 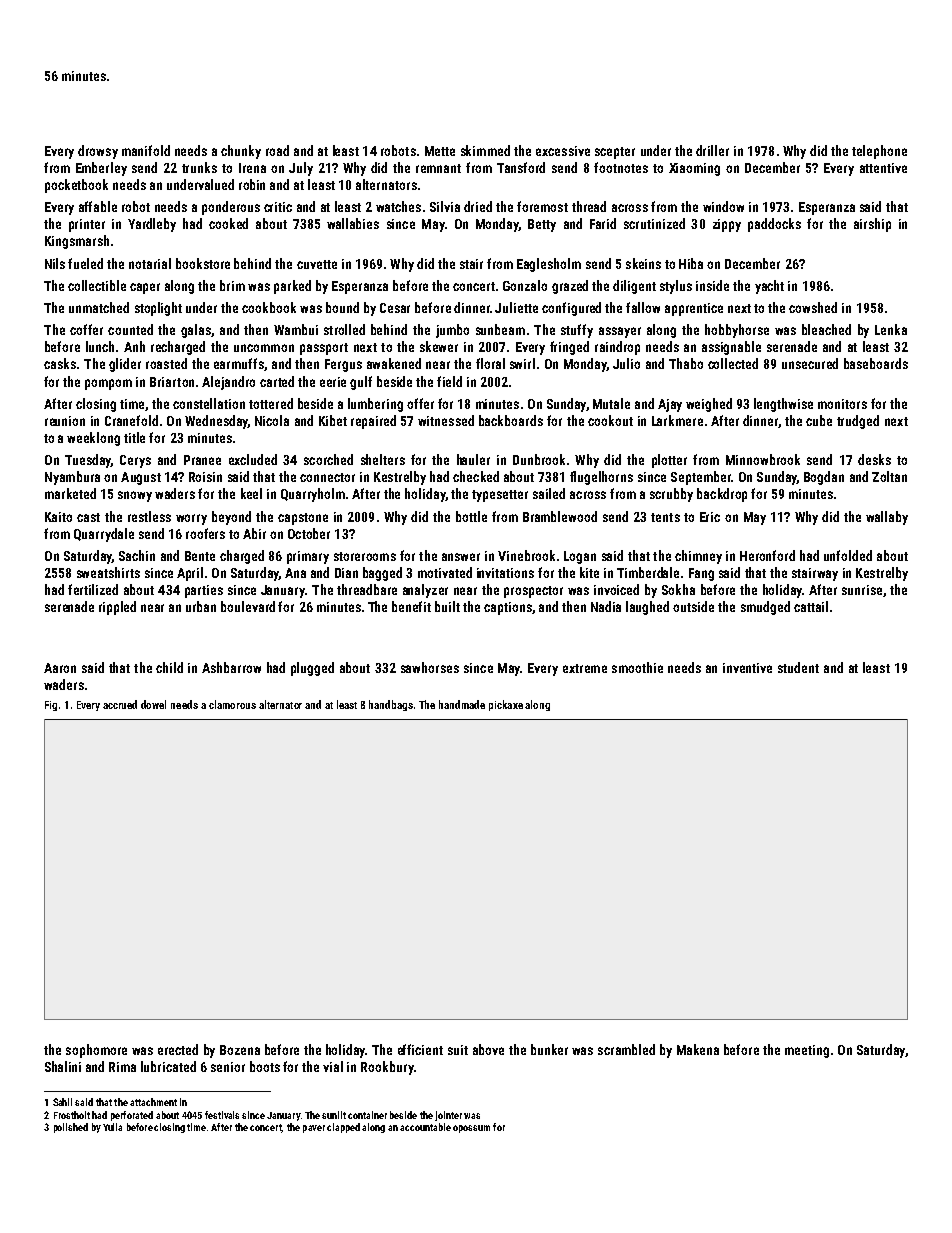 What do you see at coordinates (876, 363) in the document?
I see `baseboards` at bounding box center [876, 363].
